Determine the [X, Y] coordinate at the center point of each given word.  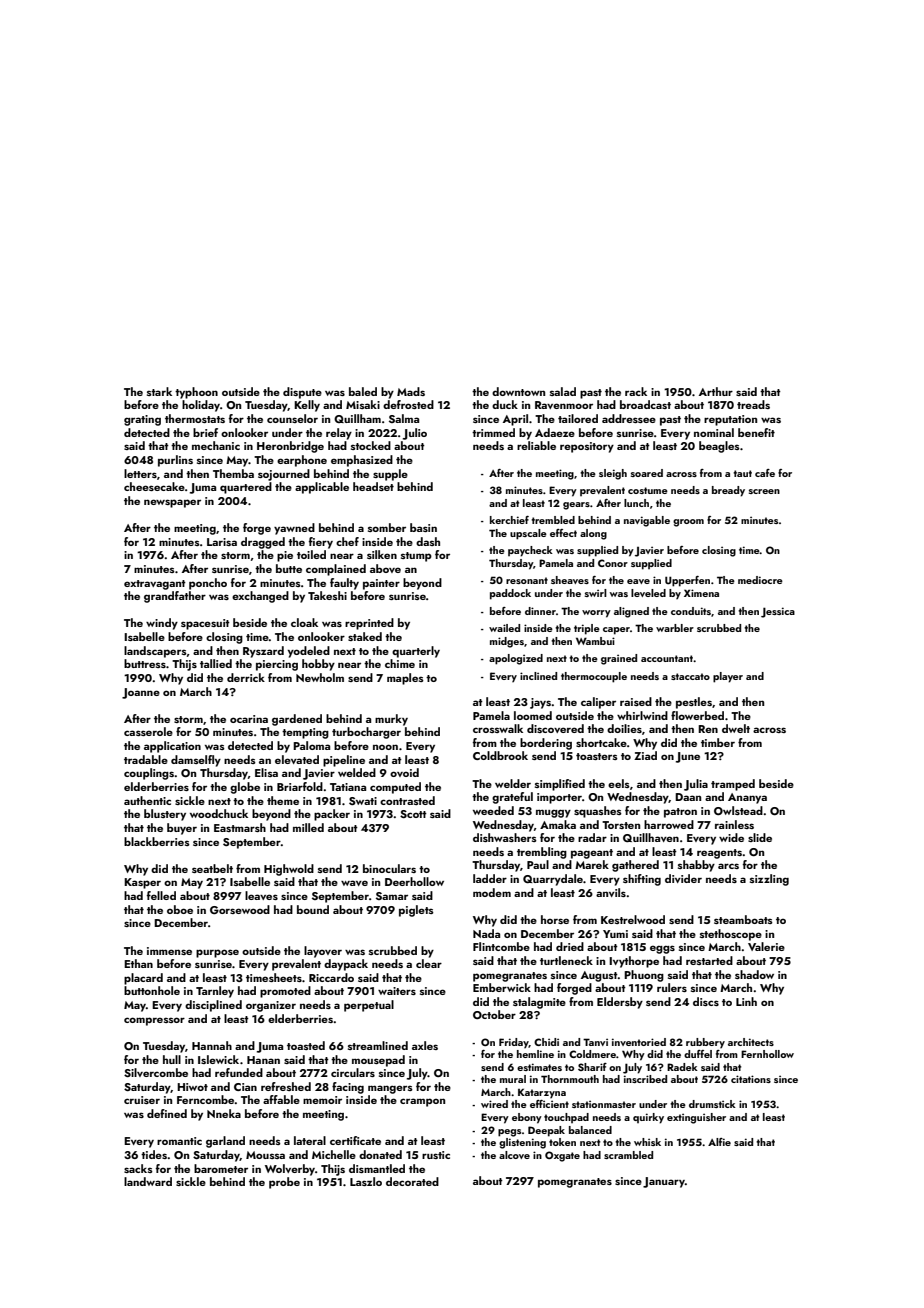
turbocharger [366, 733]
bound [313, 909]
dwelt [736, 728]
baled [363, 391]
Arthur [716, 391]
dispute [302, 393]
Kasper [142, 883]
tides [154, 1154]
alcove [514, 1155]
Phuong [644, 976]
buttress [145, 663]
